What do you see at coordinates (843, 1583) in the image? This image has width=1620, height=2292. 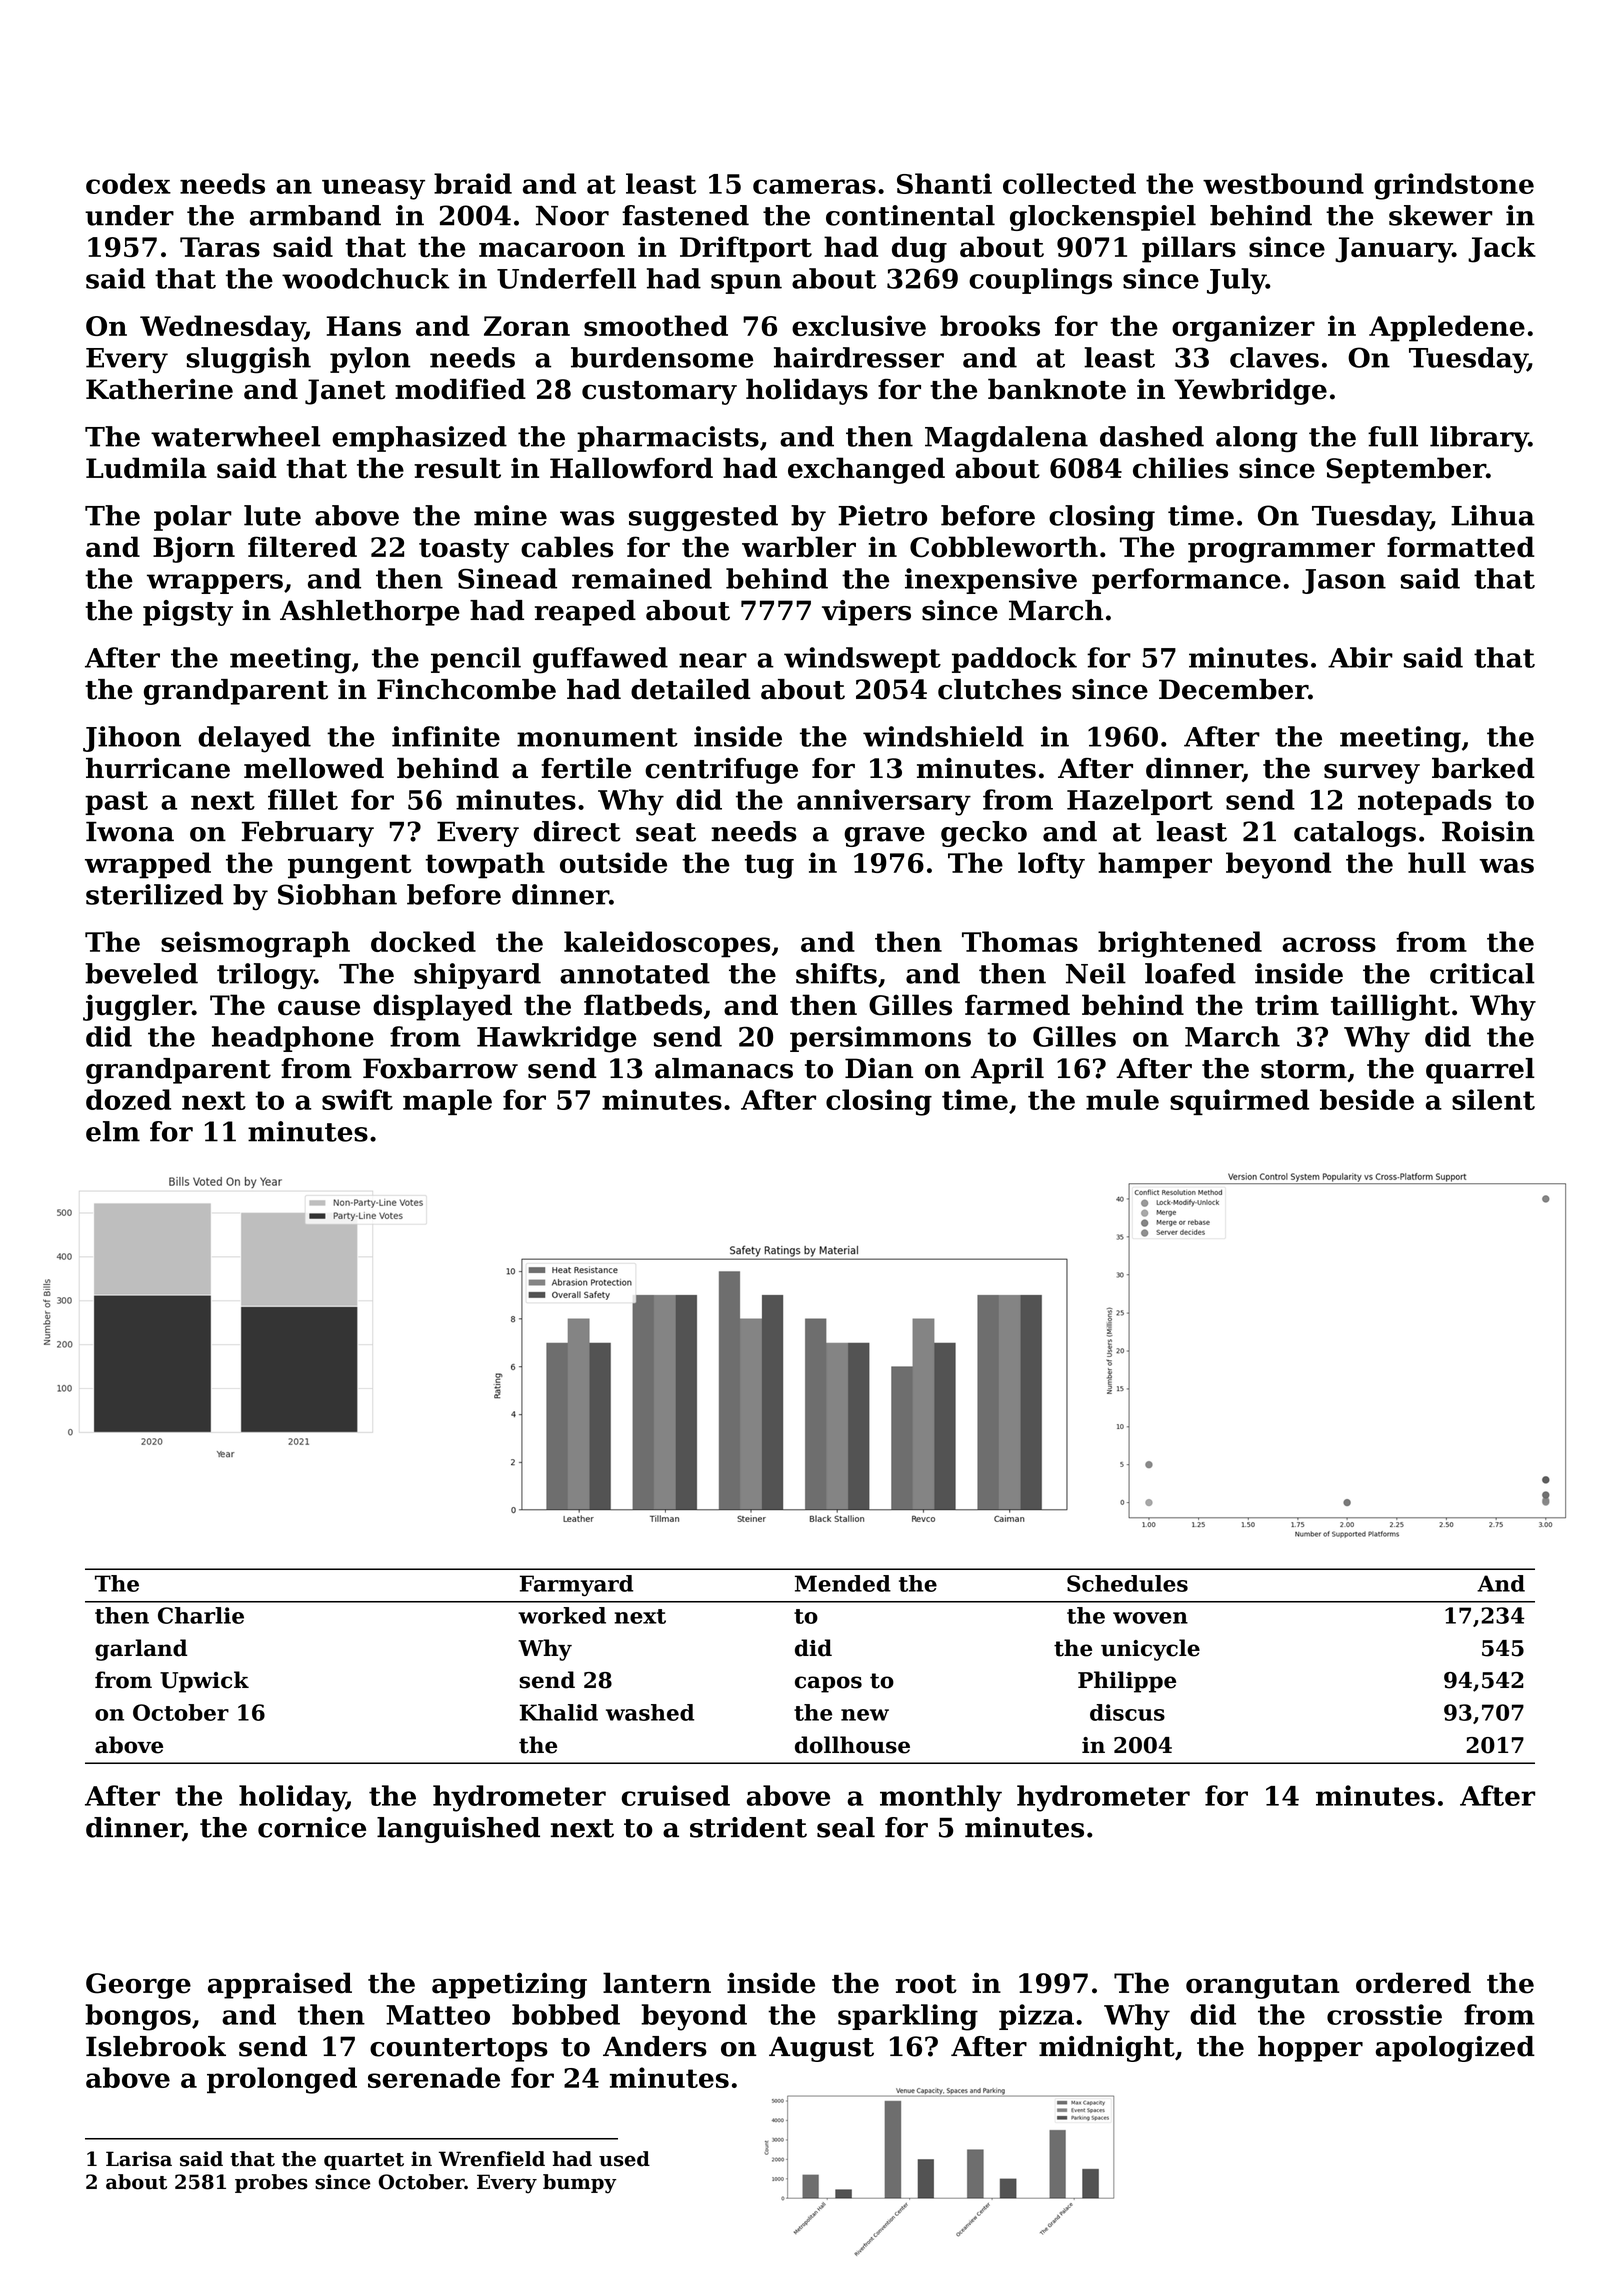 I see `Mended` at bounding box center [843, 1583].
